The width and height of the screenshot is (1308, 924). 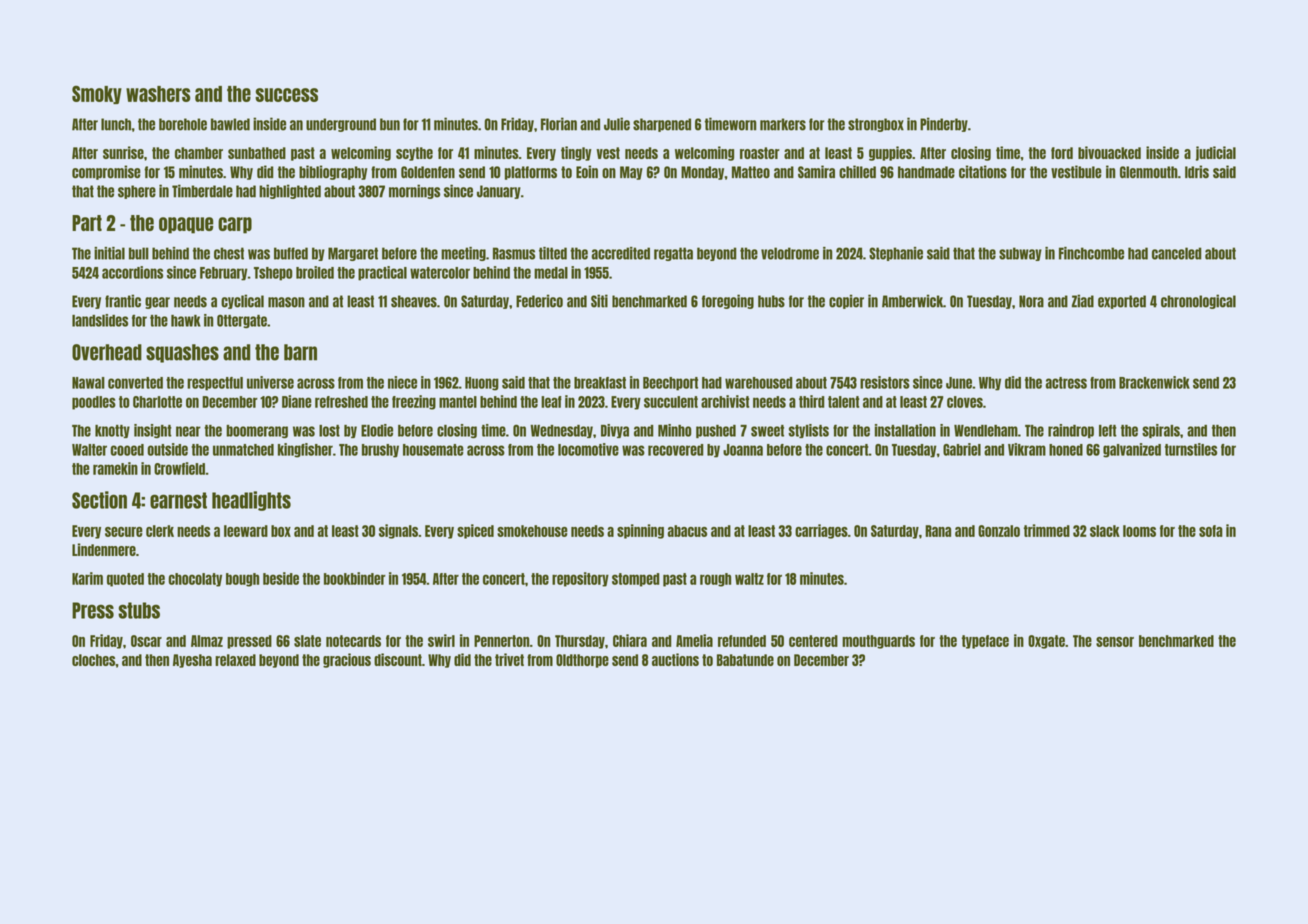 I want to click on Overhead, so click(x=107, y=352).
